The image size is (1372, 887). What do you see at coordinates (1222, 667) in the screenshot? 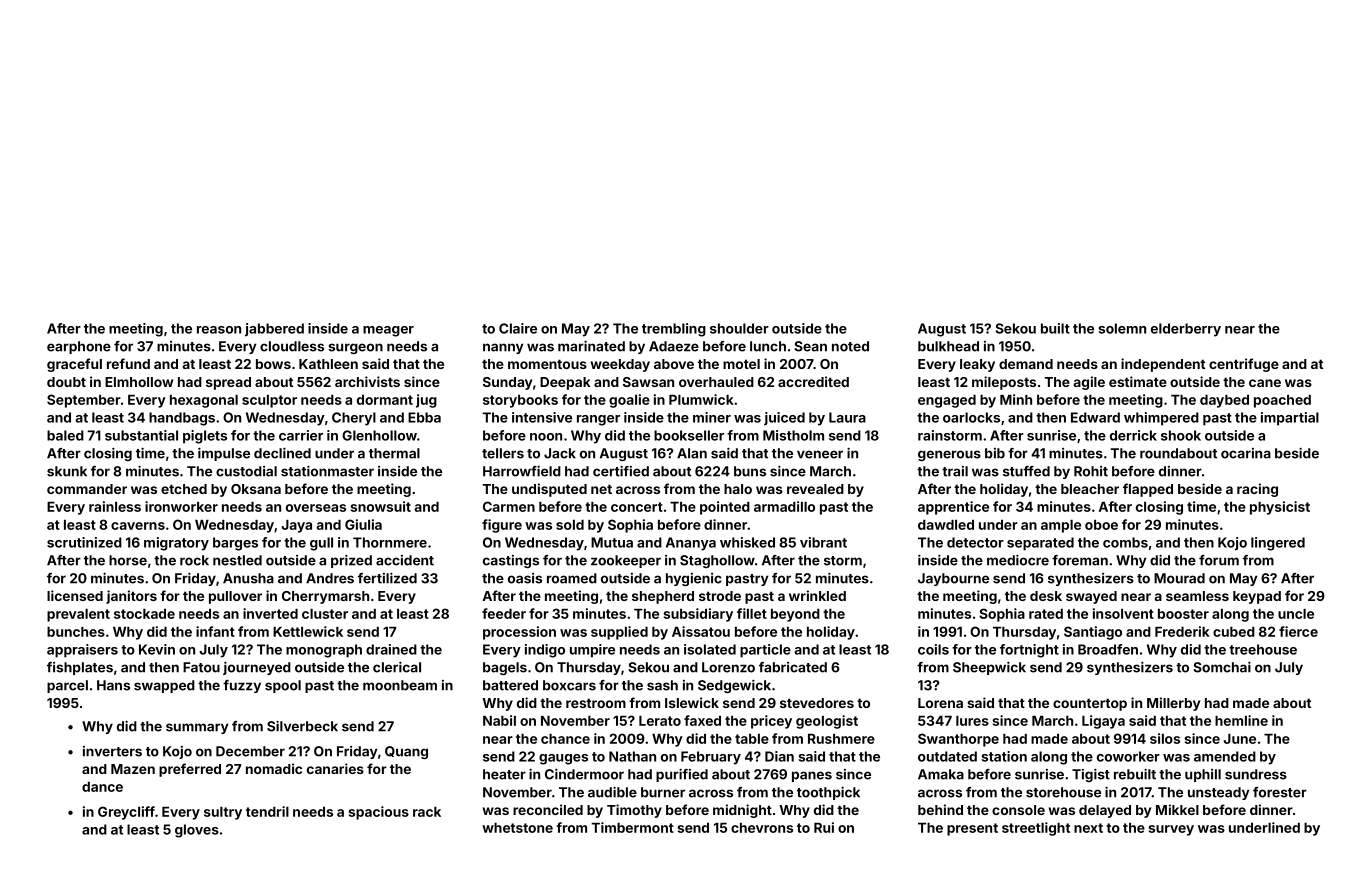
I see `Somchai` at bounding box center [1222, 667].
